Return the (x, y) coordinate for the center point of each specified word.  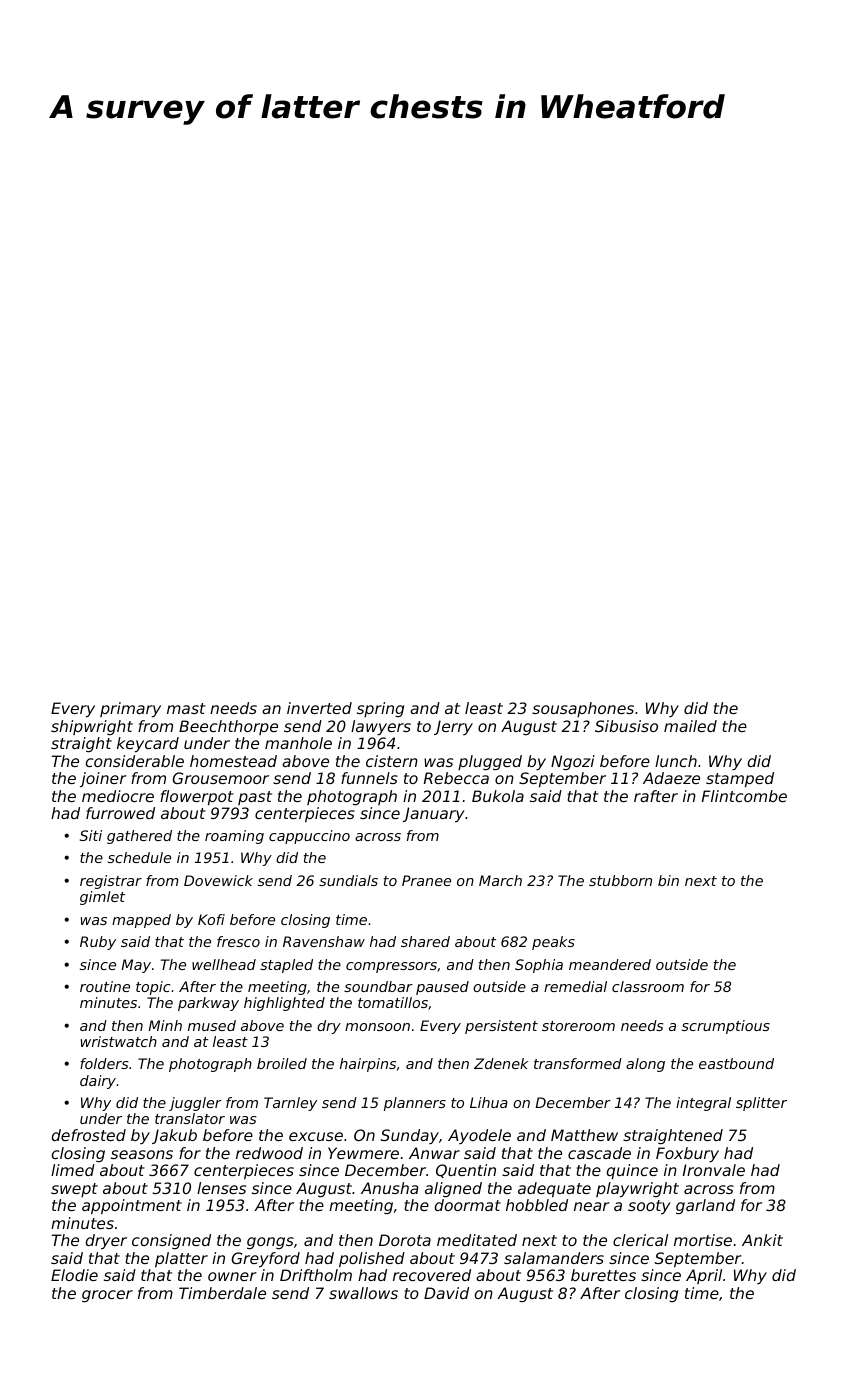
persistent (501, 1027)
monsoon (377, 1027)
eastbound (736, 1063)
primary (130, 709)
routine (105, 986)
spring (380, 709)
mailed (690, 726)
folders (104, 1063)
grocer (107, 1296)
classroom (648, 986)
